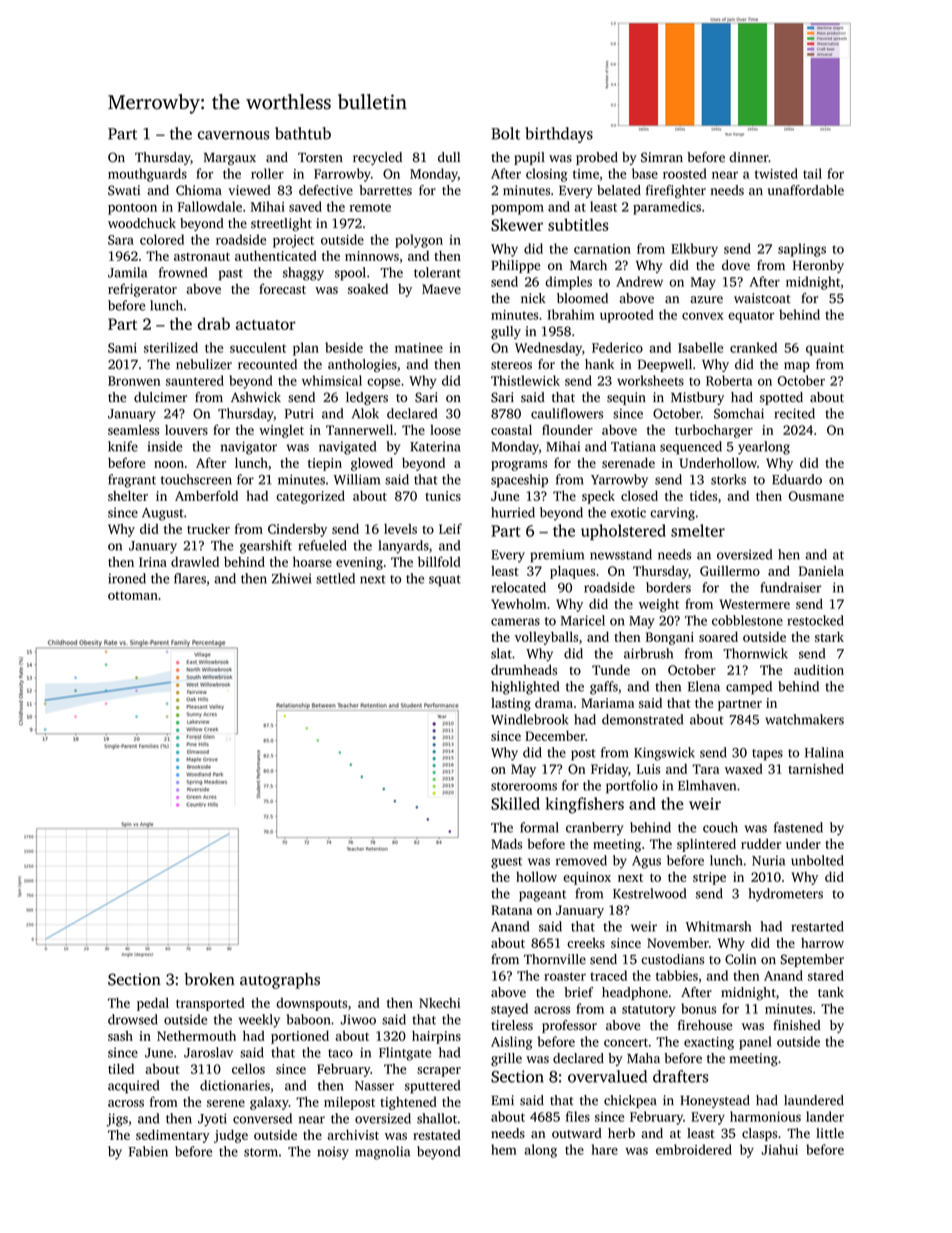  I want to click on broken, so click(209, 979).
